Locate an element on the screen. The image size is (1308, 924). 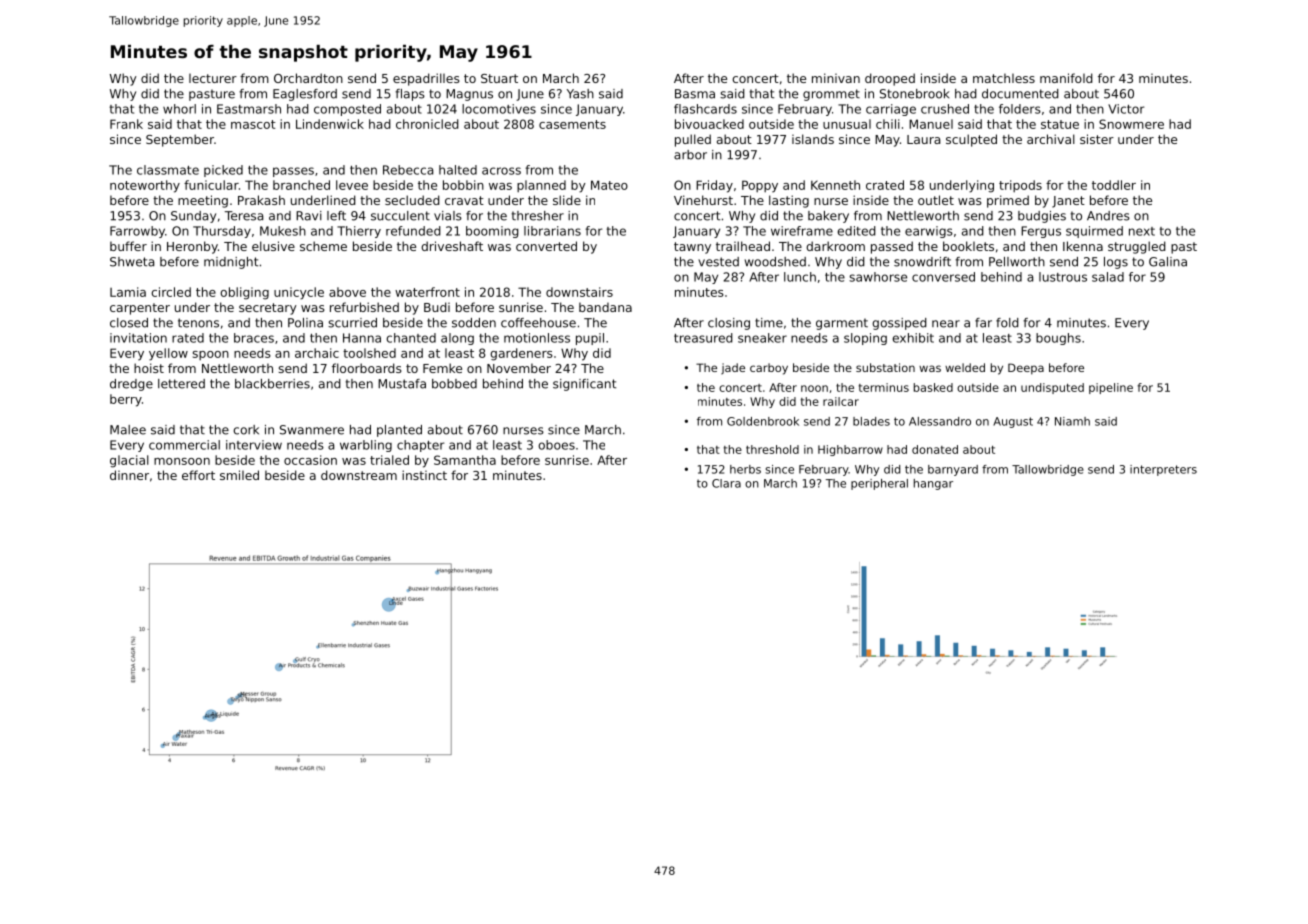
treasured is located at coordinates (703, 338).
